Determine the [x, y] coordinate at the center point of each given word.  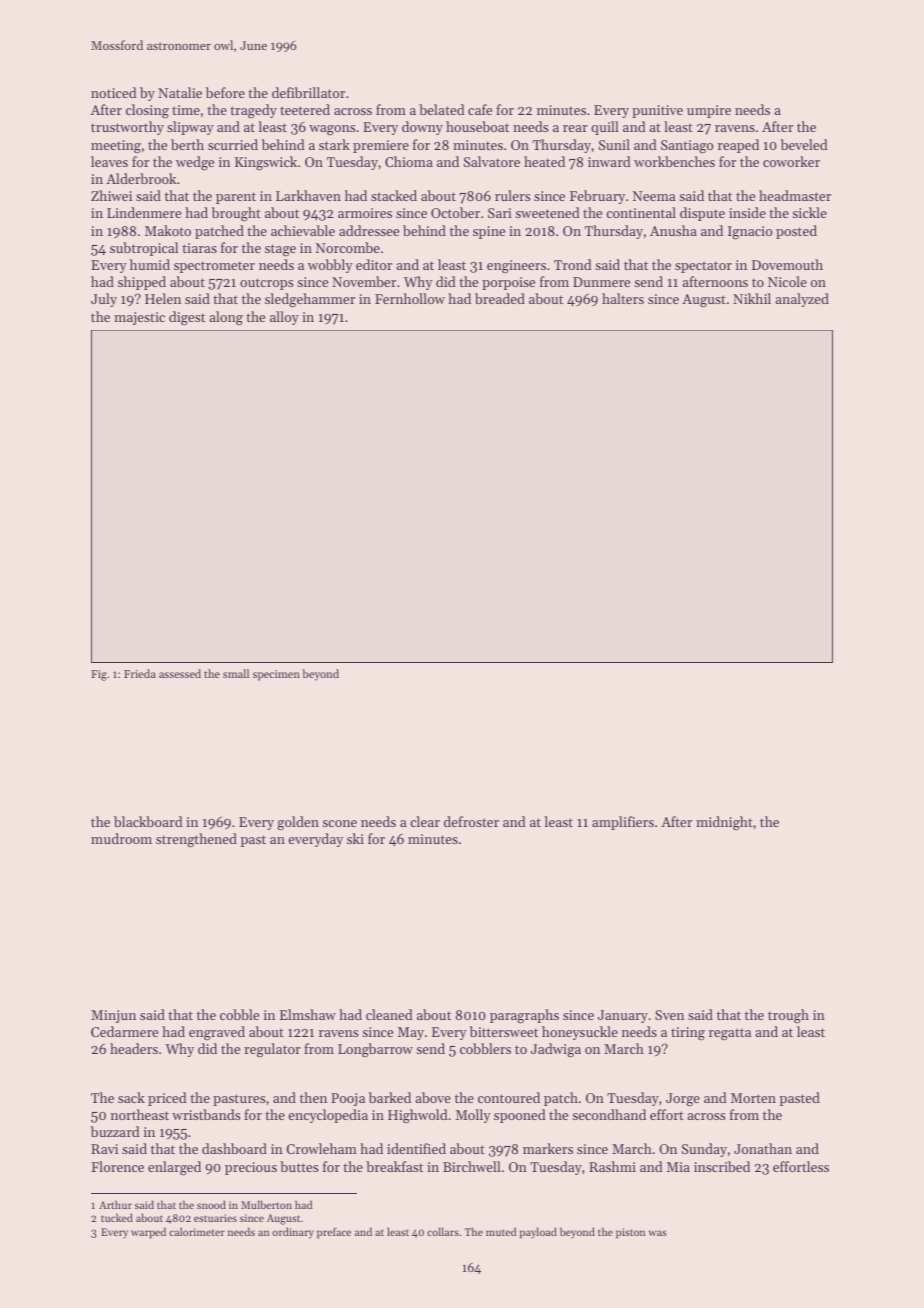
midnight [724, 823]
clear [425, 821]
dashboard [234, 1148]
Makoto [168, 230]
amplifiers [623, 823]
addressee [369, 230]
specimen [276, 675]
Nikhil [752, 298]
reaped [738, 146]
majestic [139, 318]
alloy [284, 318]
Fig [99, 675]
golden [298, 823]
